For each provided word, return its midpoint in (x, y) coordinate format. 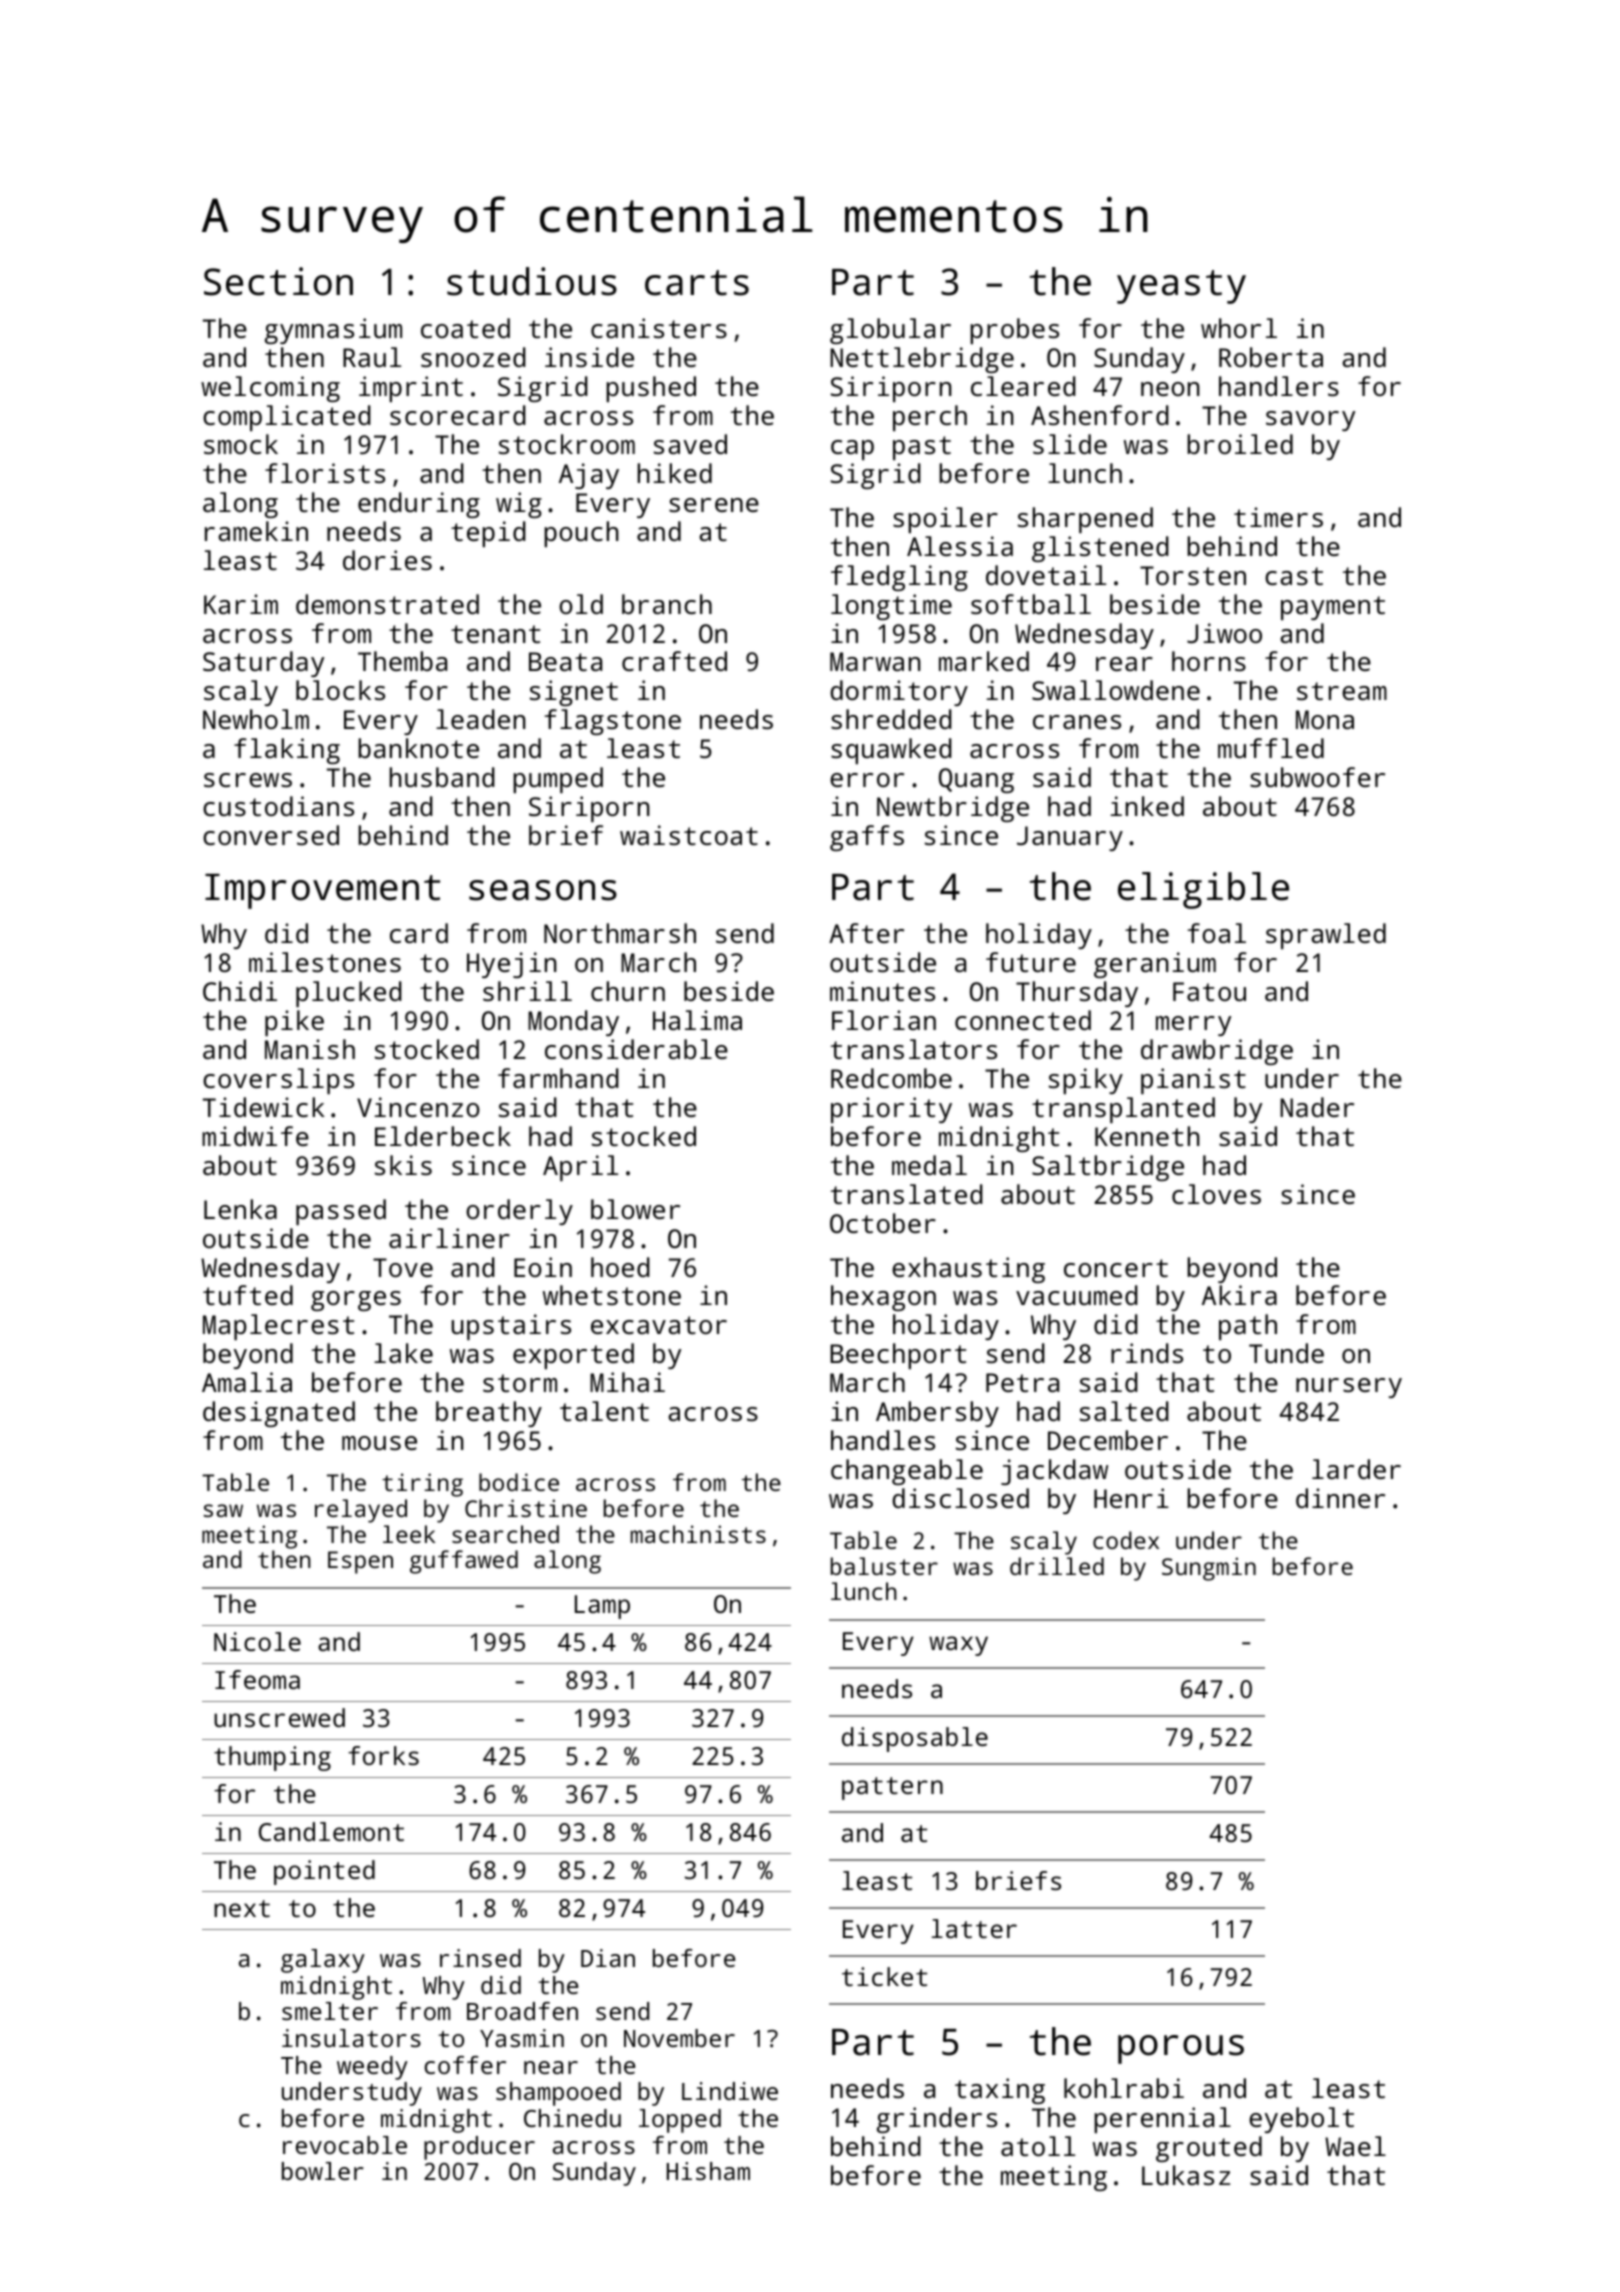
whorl (1239, 328)
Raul (372, 357)
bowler (323, 2171)
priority (891, 1110)
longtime (891, 607)
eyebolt (1301, 2120)
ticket (884, 1976)
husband (442, 777)
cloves (1216, 1194)
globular (890, 331)
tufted (248, 1295)
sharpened (1085, 520)
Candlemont (331, 1831)
